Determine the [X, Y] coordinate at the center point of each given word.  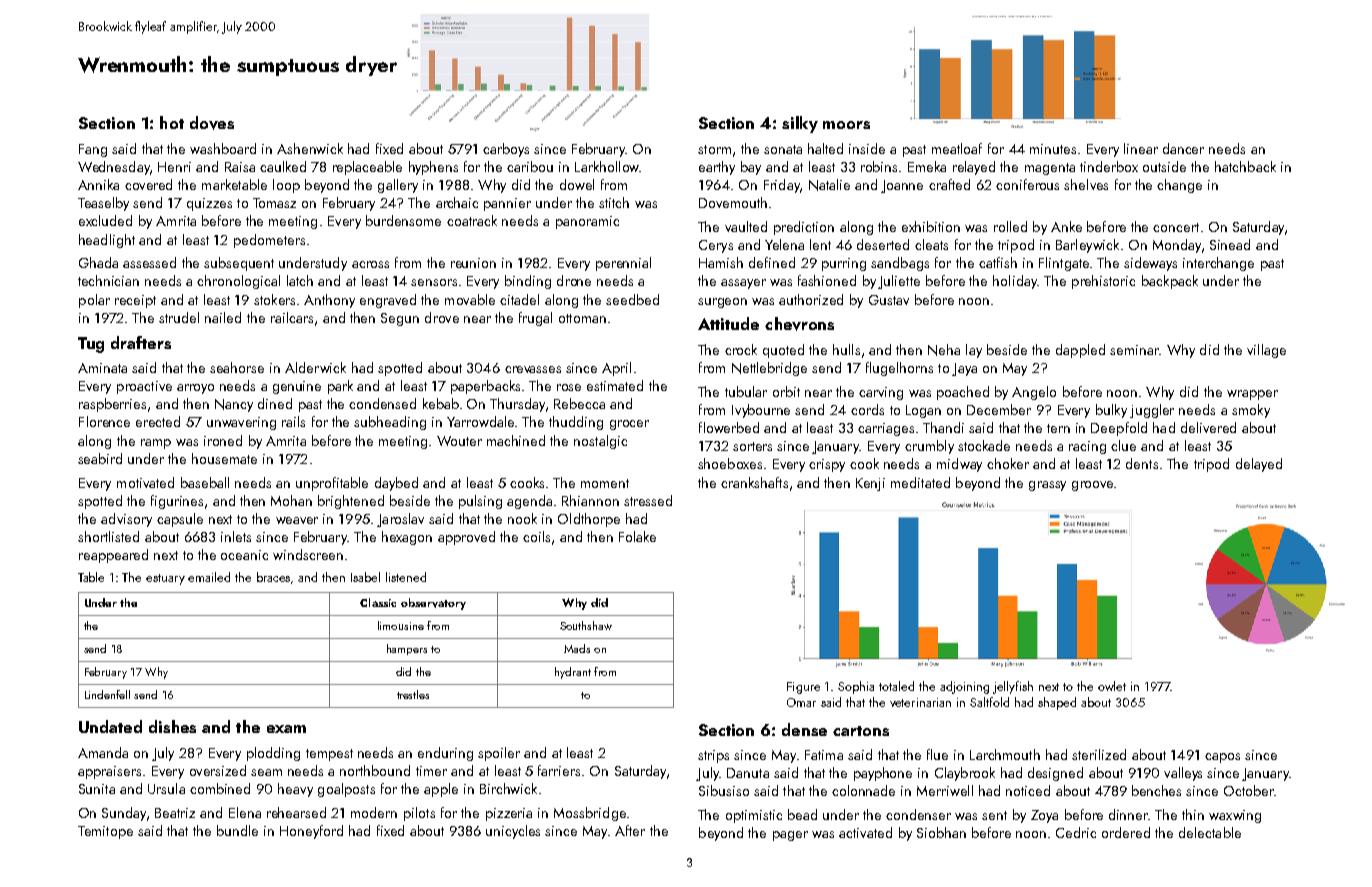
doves [212, 123]
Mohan [291, 500]
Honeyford [311, 832]
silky [800, 124]
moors [846, 125]
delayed [1259, 465]
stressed [648, 500]
